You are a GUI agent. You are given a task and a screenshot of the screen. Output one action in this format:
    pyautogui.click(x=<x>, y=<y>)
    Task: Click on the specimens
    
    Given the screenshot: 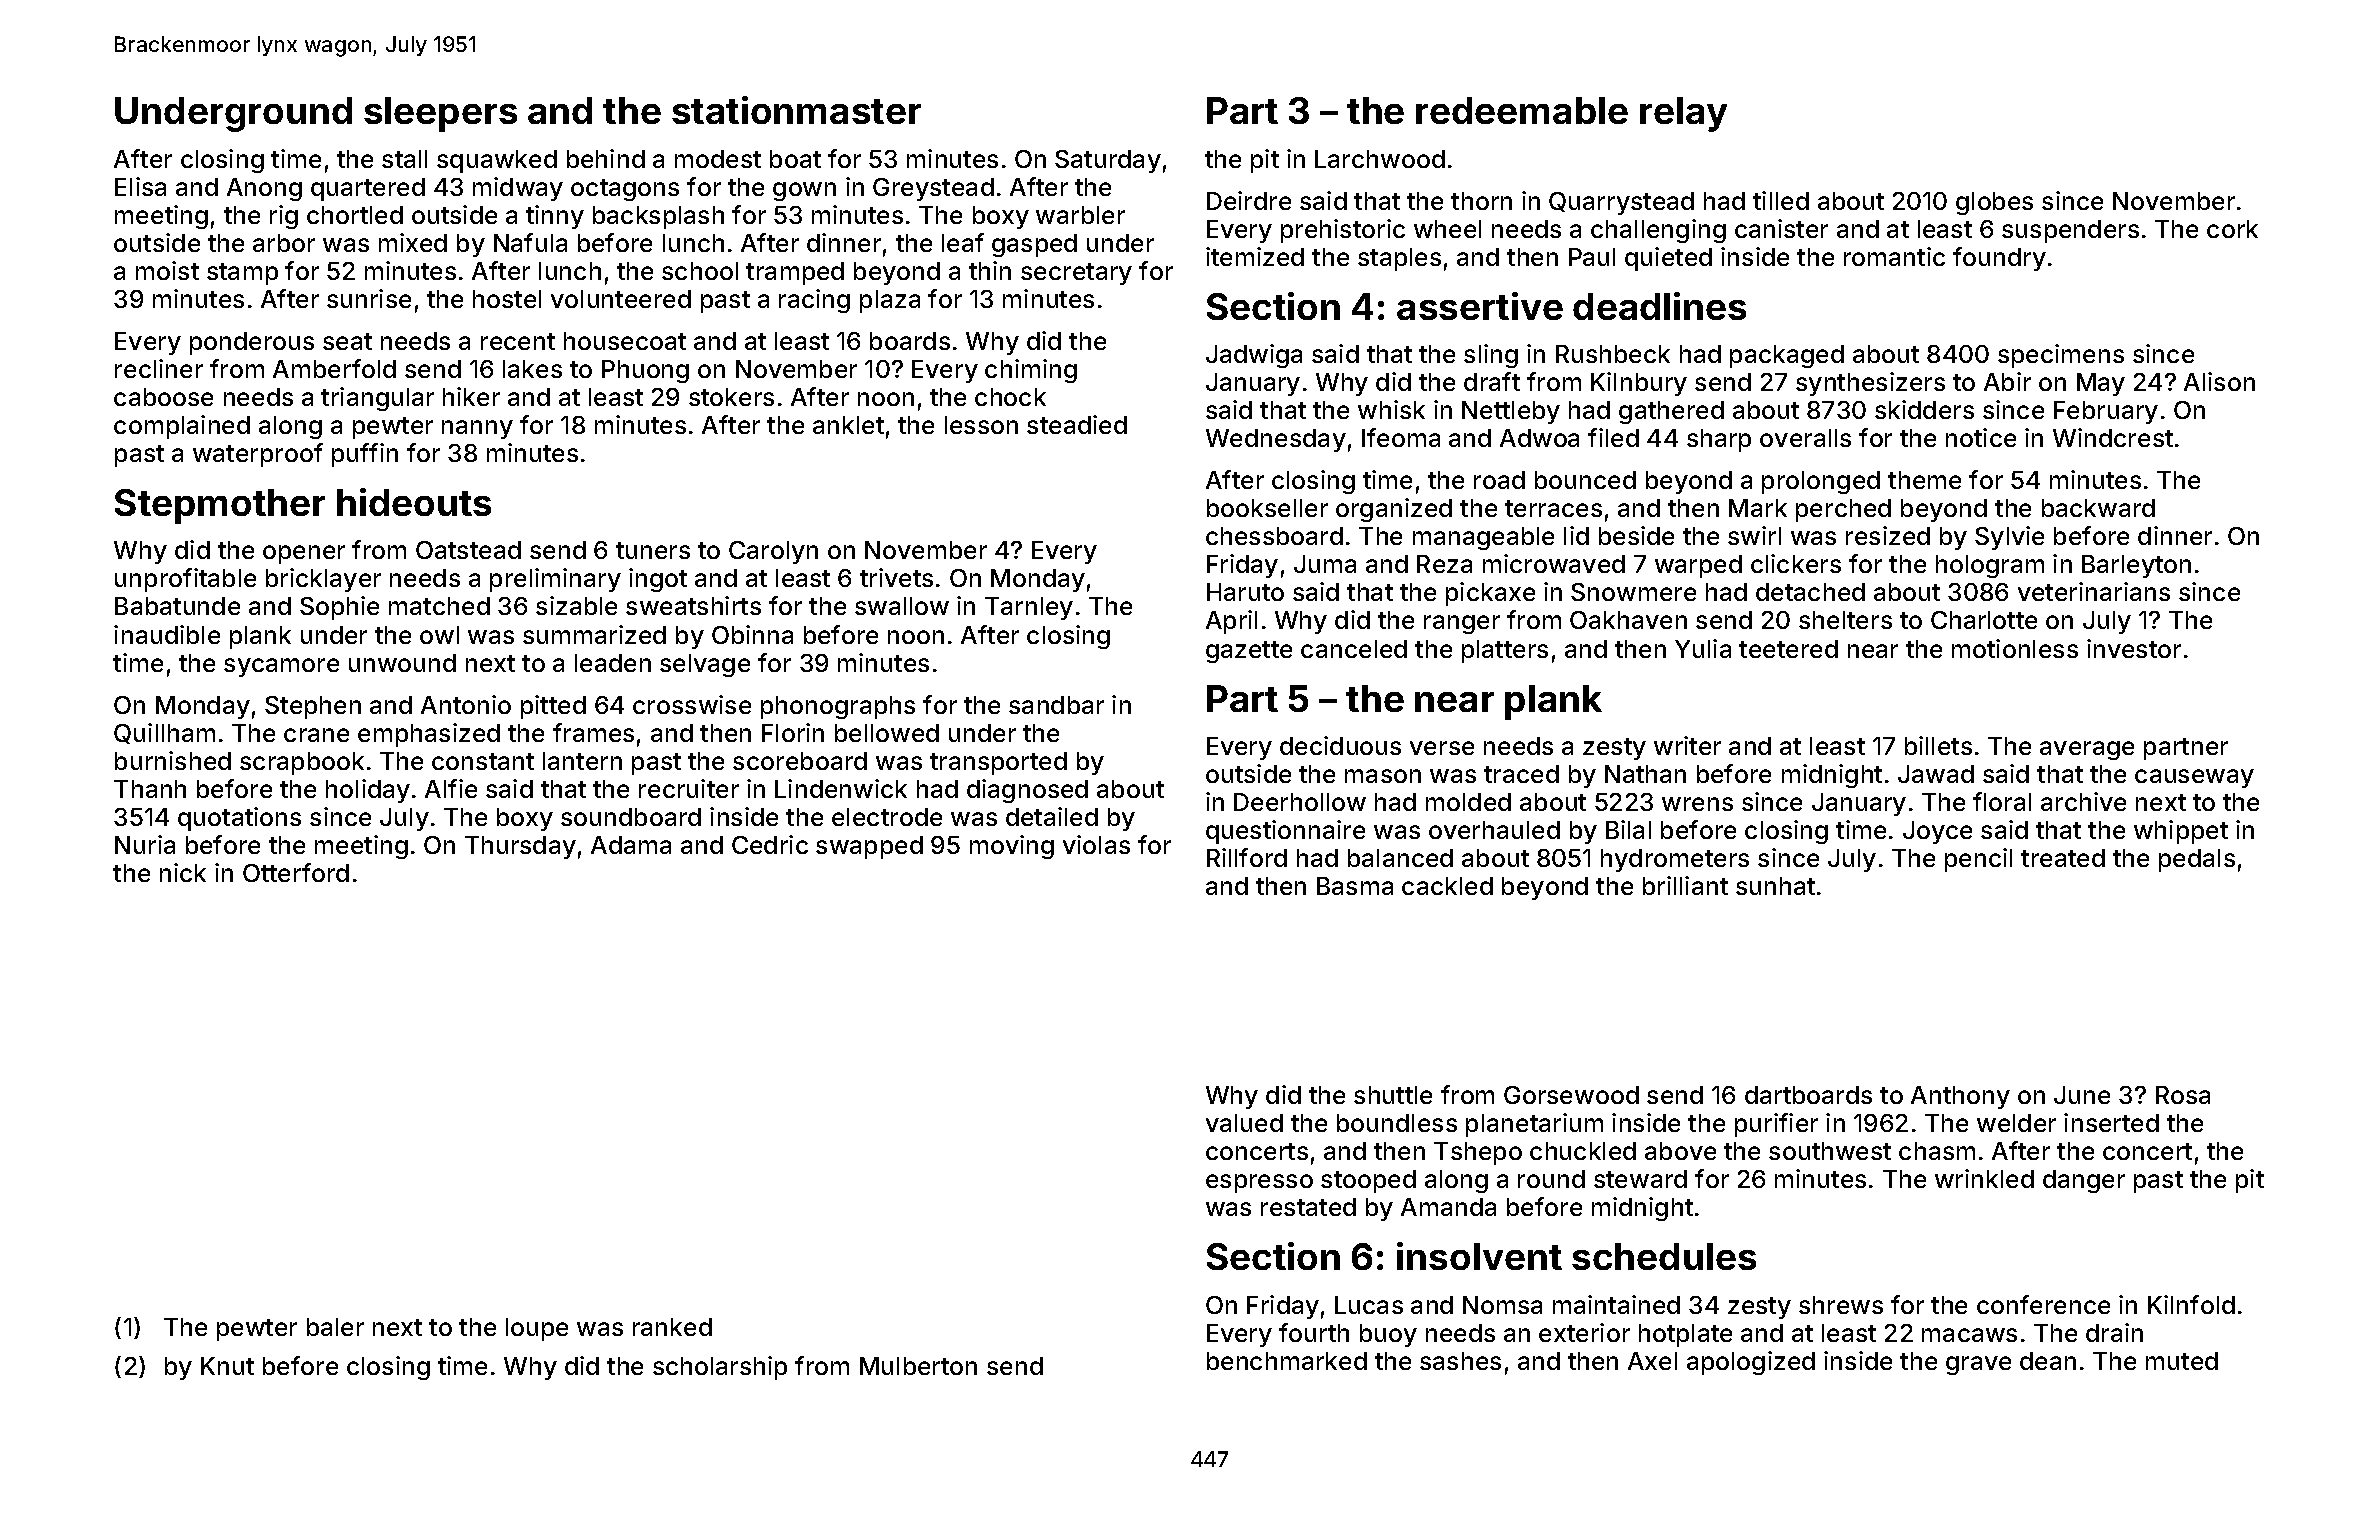 What is the action you would take?
    pyautogui.click(x=2061, y=356)
